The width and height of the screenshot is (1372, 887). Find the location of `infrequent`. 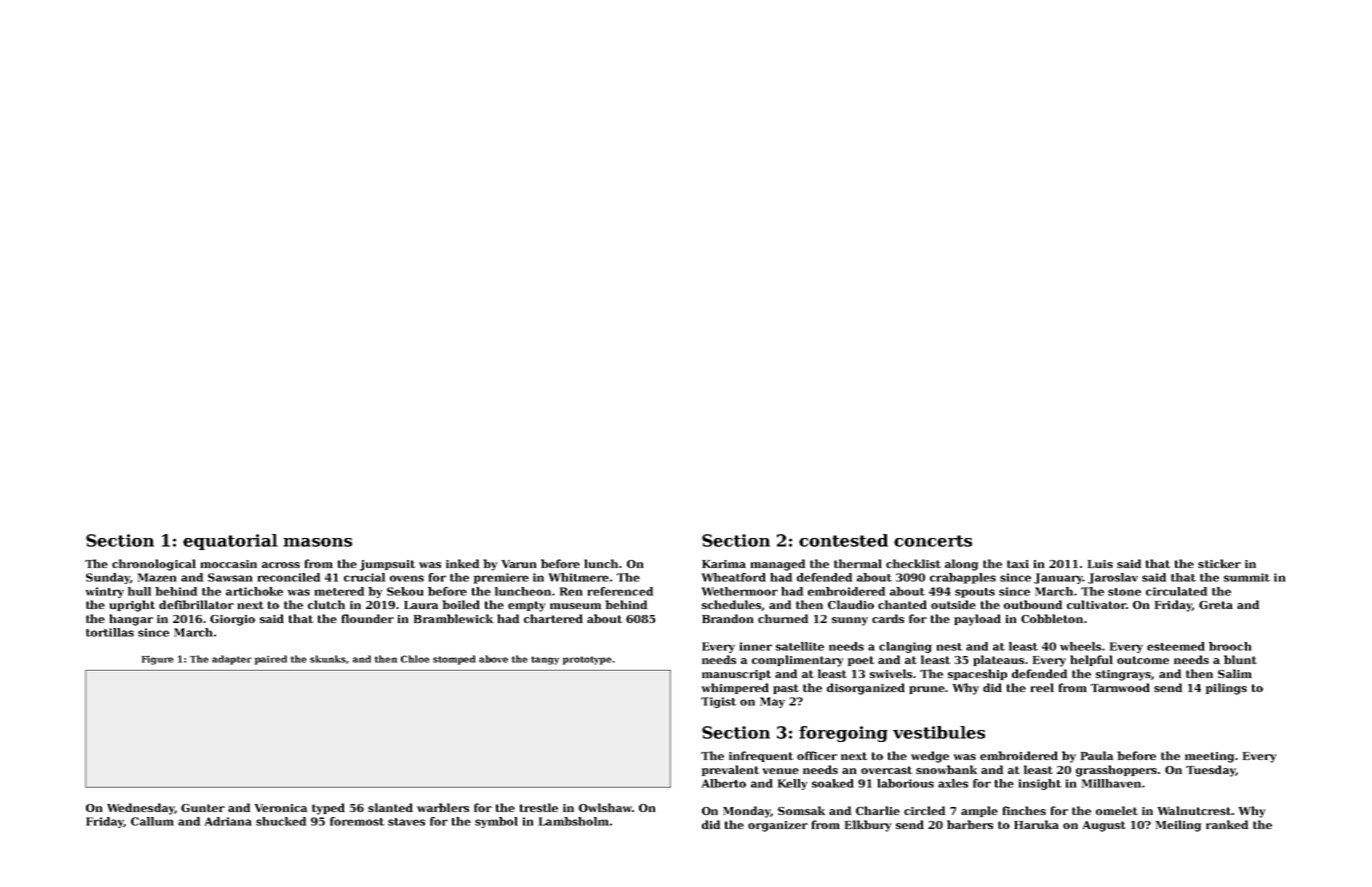

infrequent is located at coordinates (761, 756).
